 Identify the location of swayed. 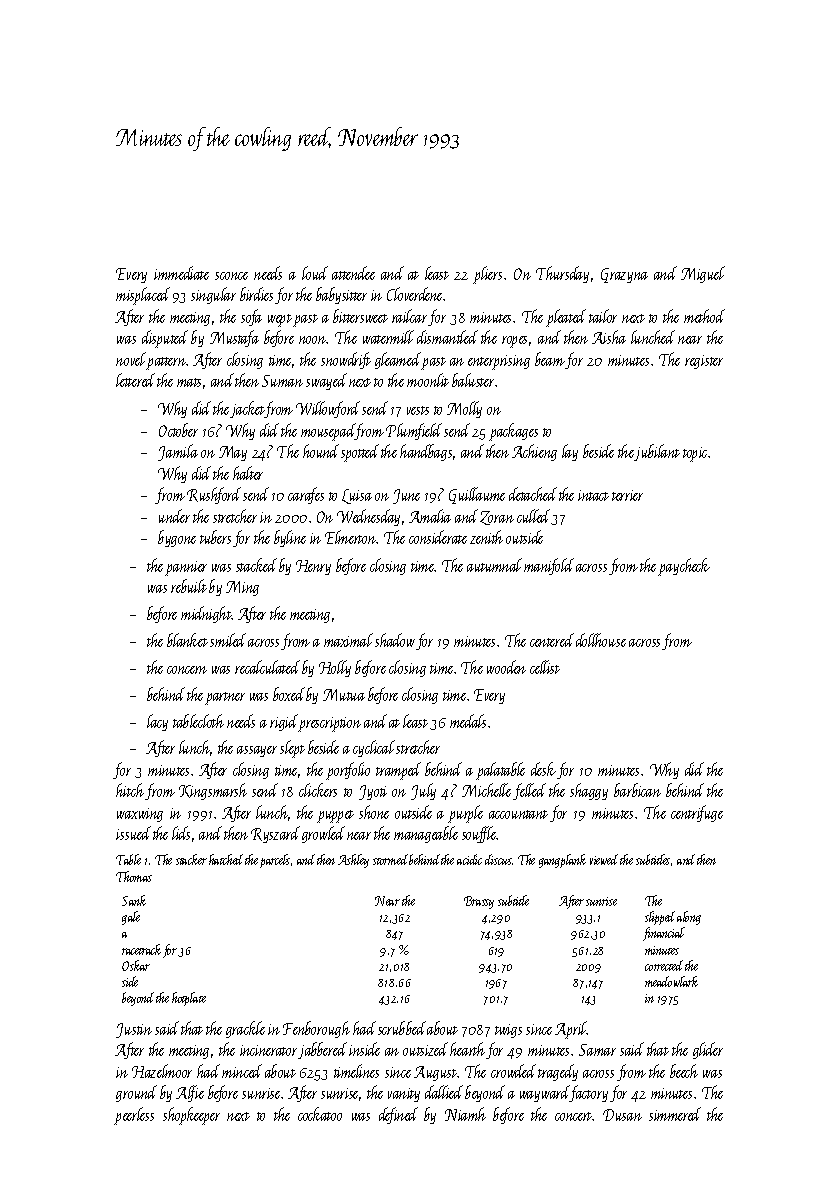
(326, 381).
